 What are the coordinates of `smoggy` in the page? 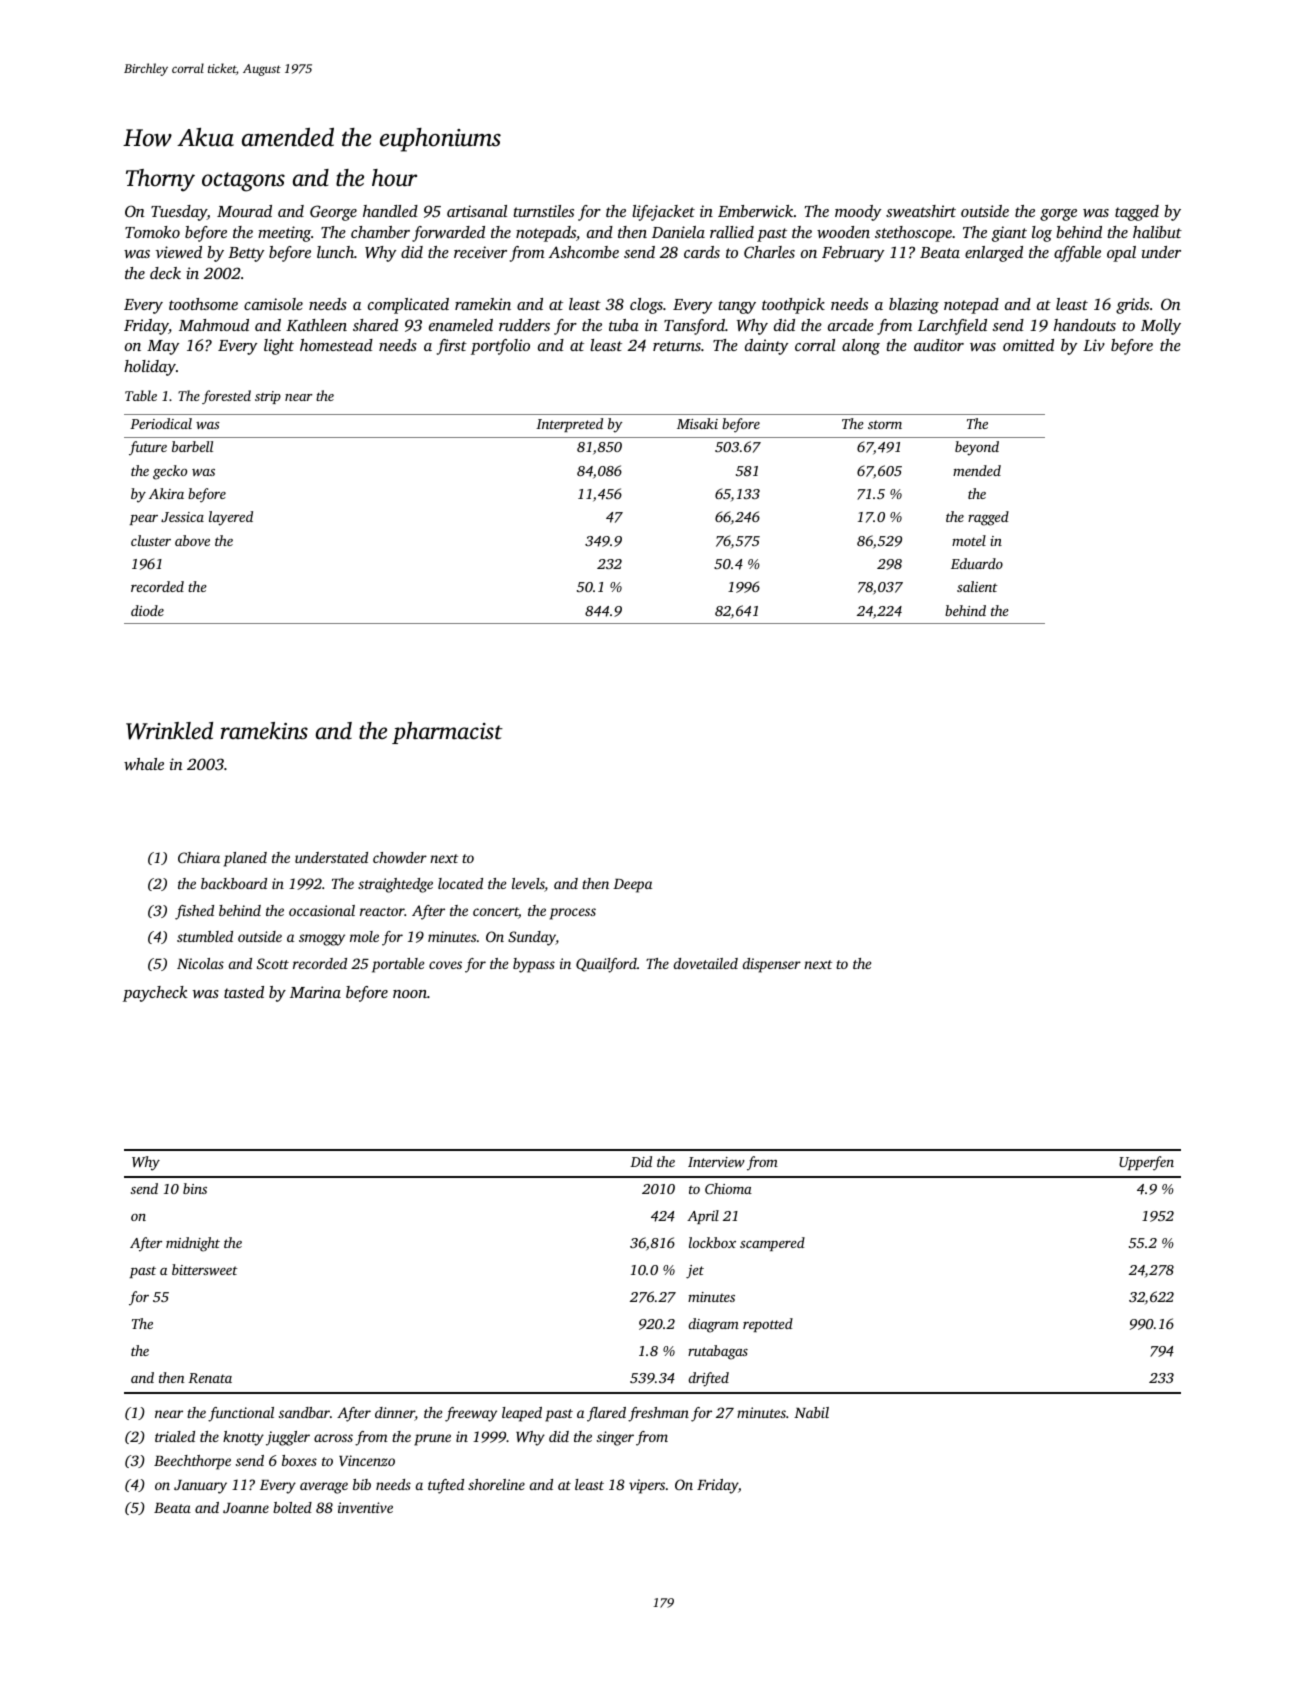 It's located at (322, 940).
